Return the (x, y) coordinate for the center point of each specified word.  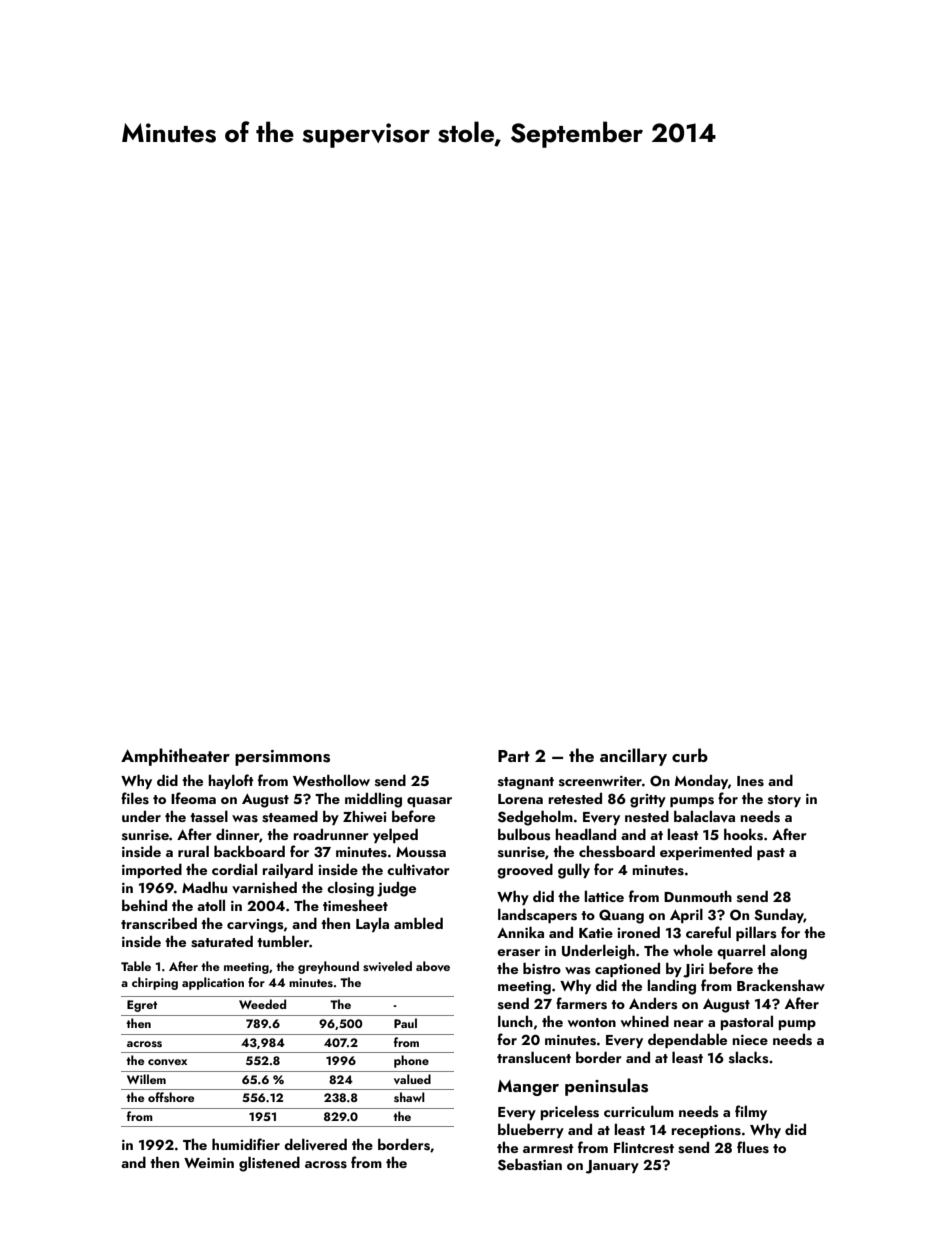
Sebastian (530, 1164)
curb (690, 755)
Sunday (779, 915)
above (433, 966)
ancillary (633, 757)
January (612, 1167)
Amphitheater (175, 757)
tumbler (283, 941)
